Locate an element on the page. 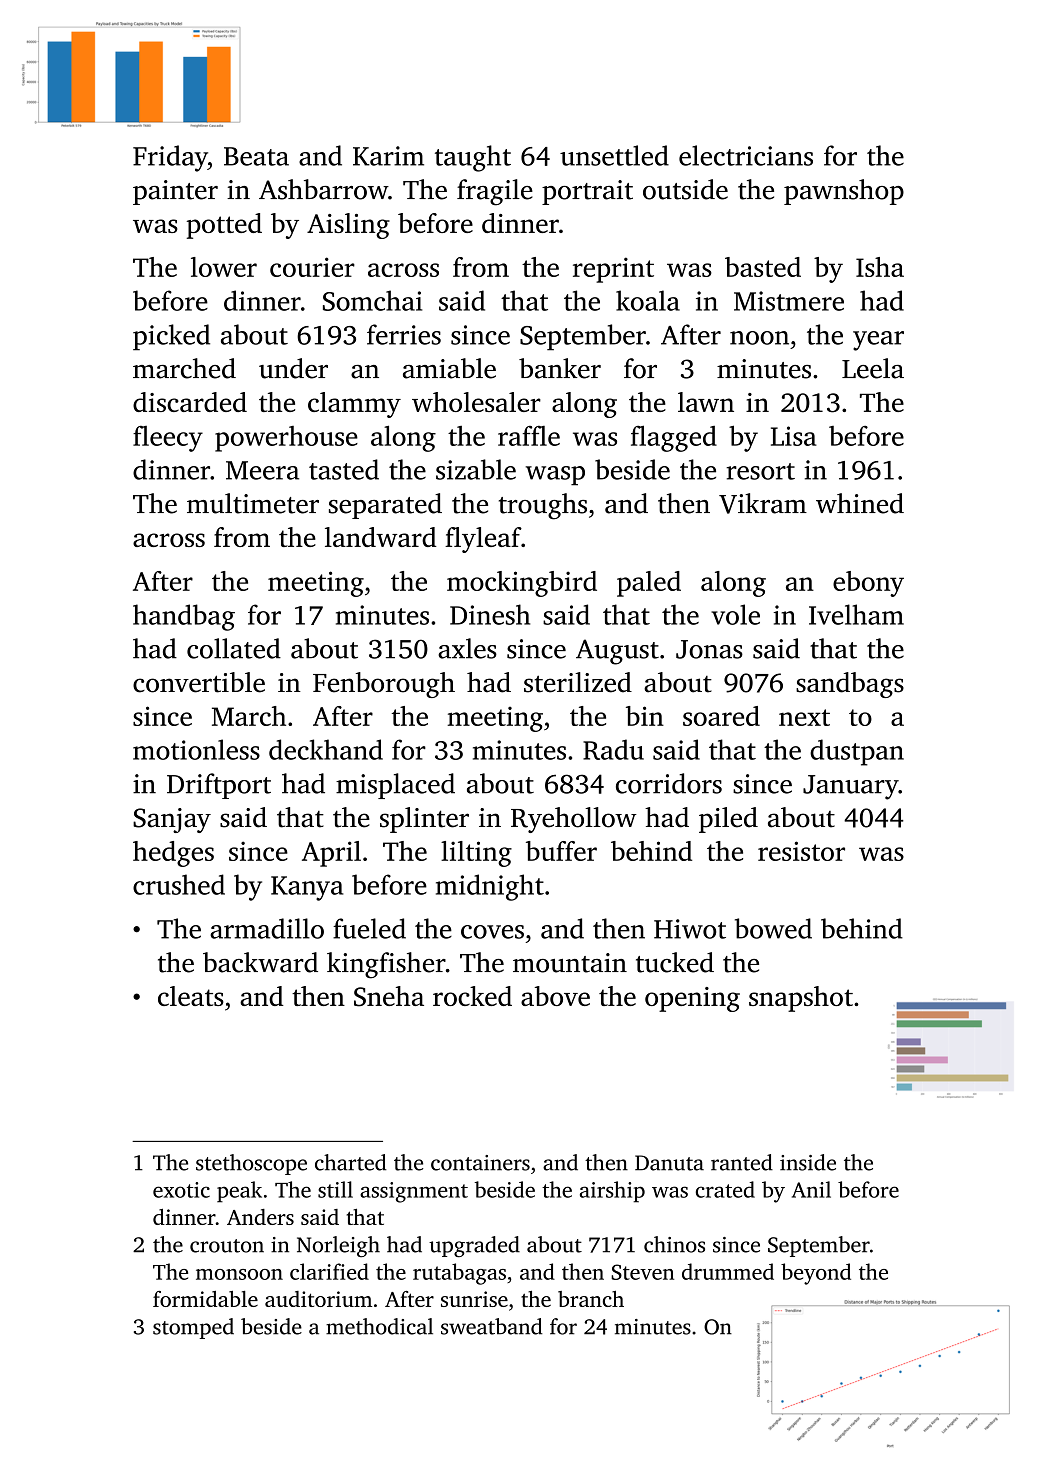 Image resolution: width=1037 pixels, height=1472 pixels. mockingbird is located at coordinates (522, 584).
